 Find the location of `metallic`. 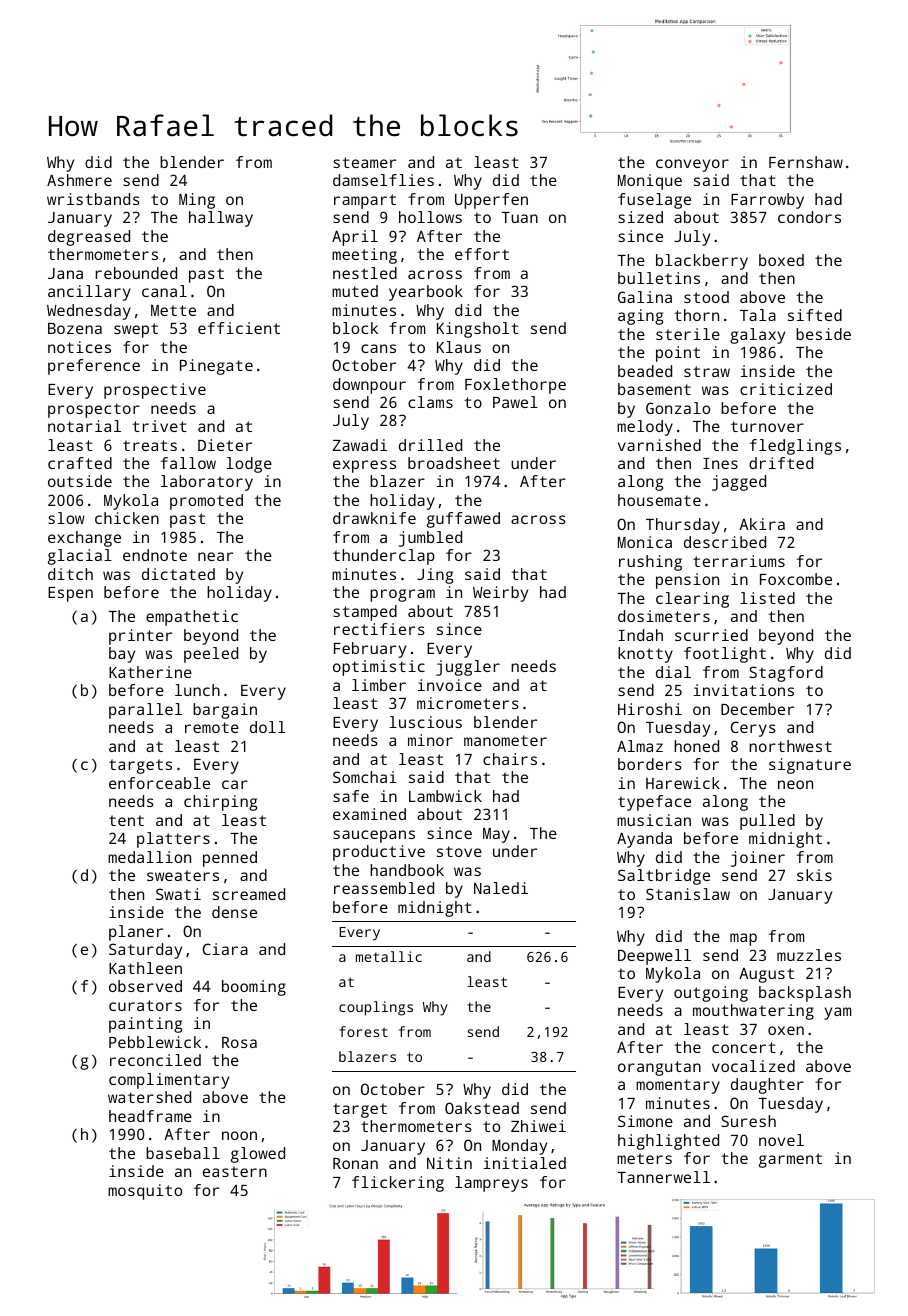

metallic is located at coordinates (389, 956).
